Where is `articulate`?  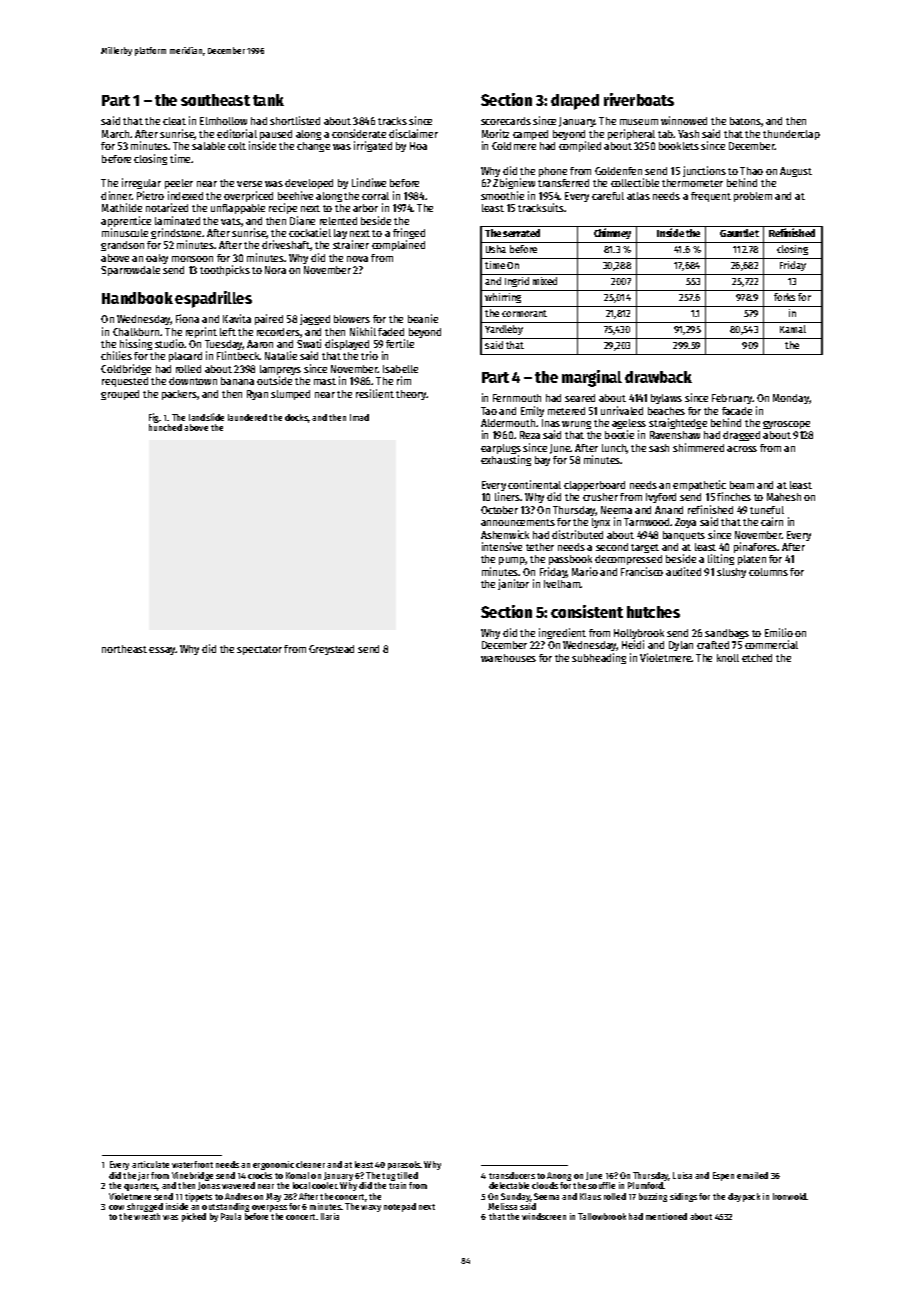
articulate is located at coordinates (150, 1164).
